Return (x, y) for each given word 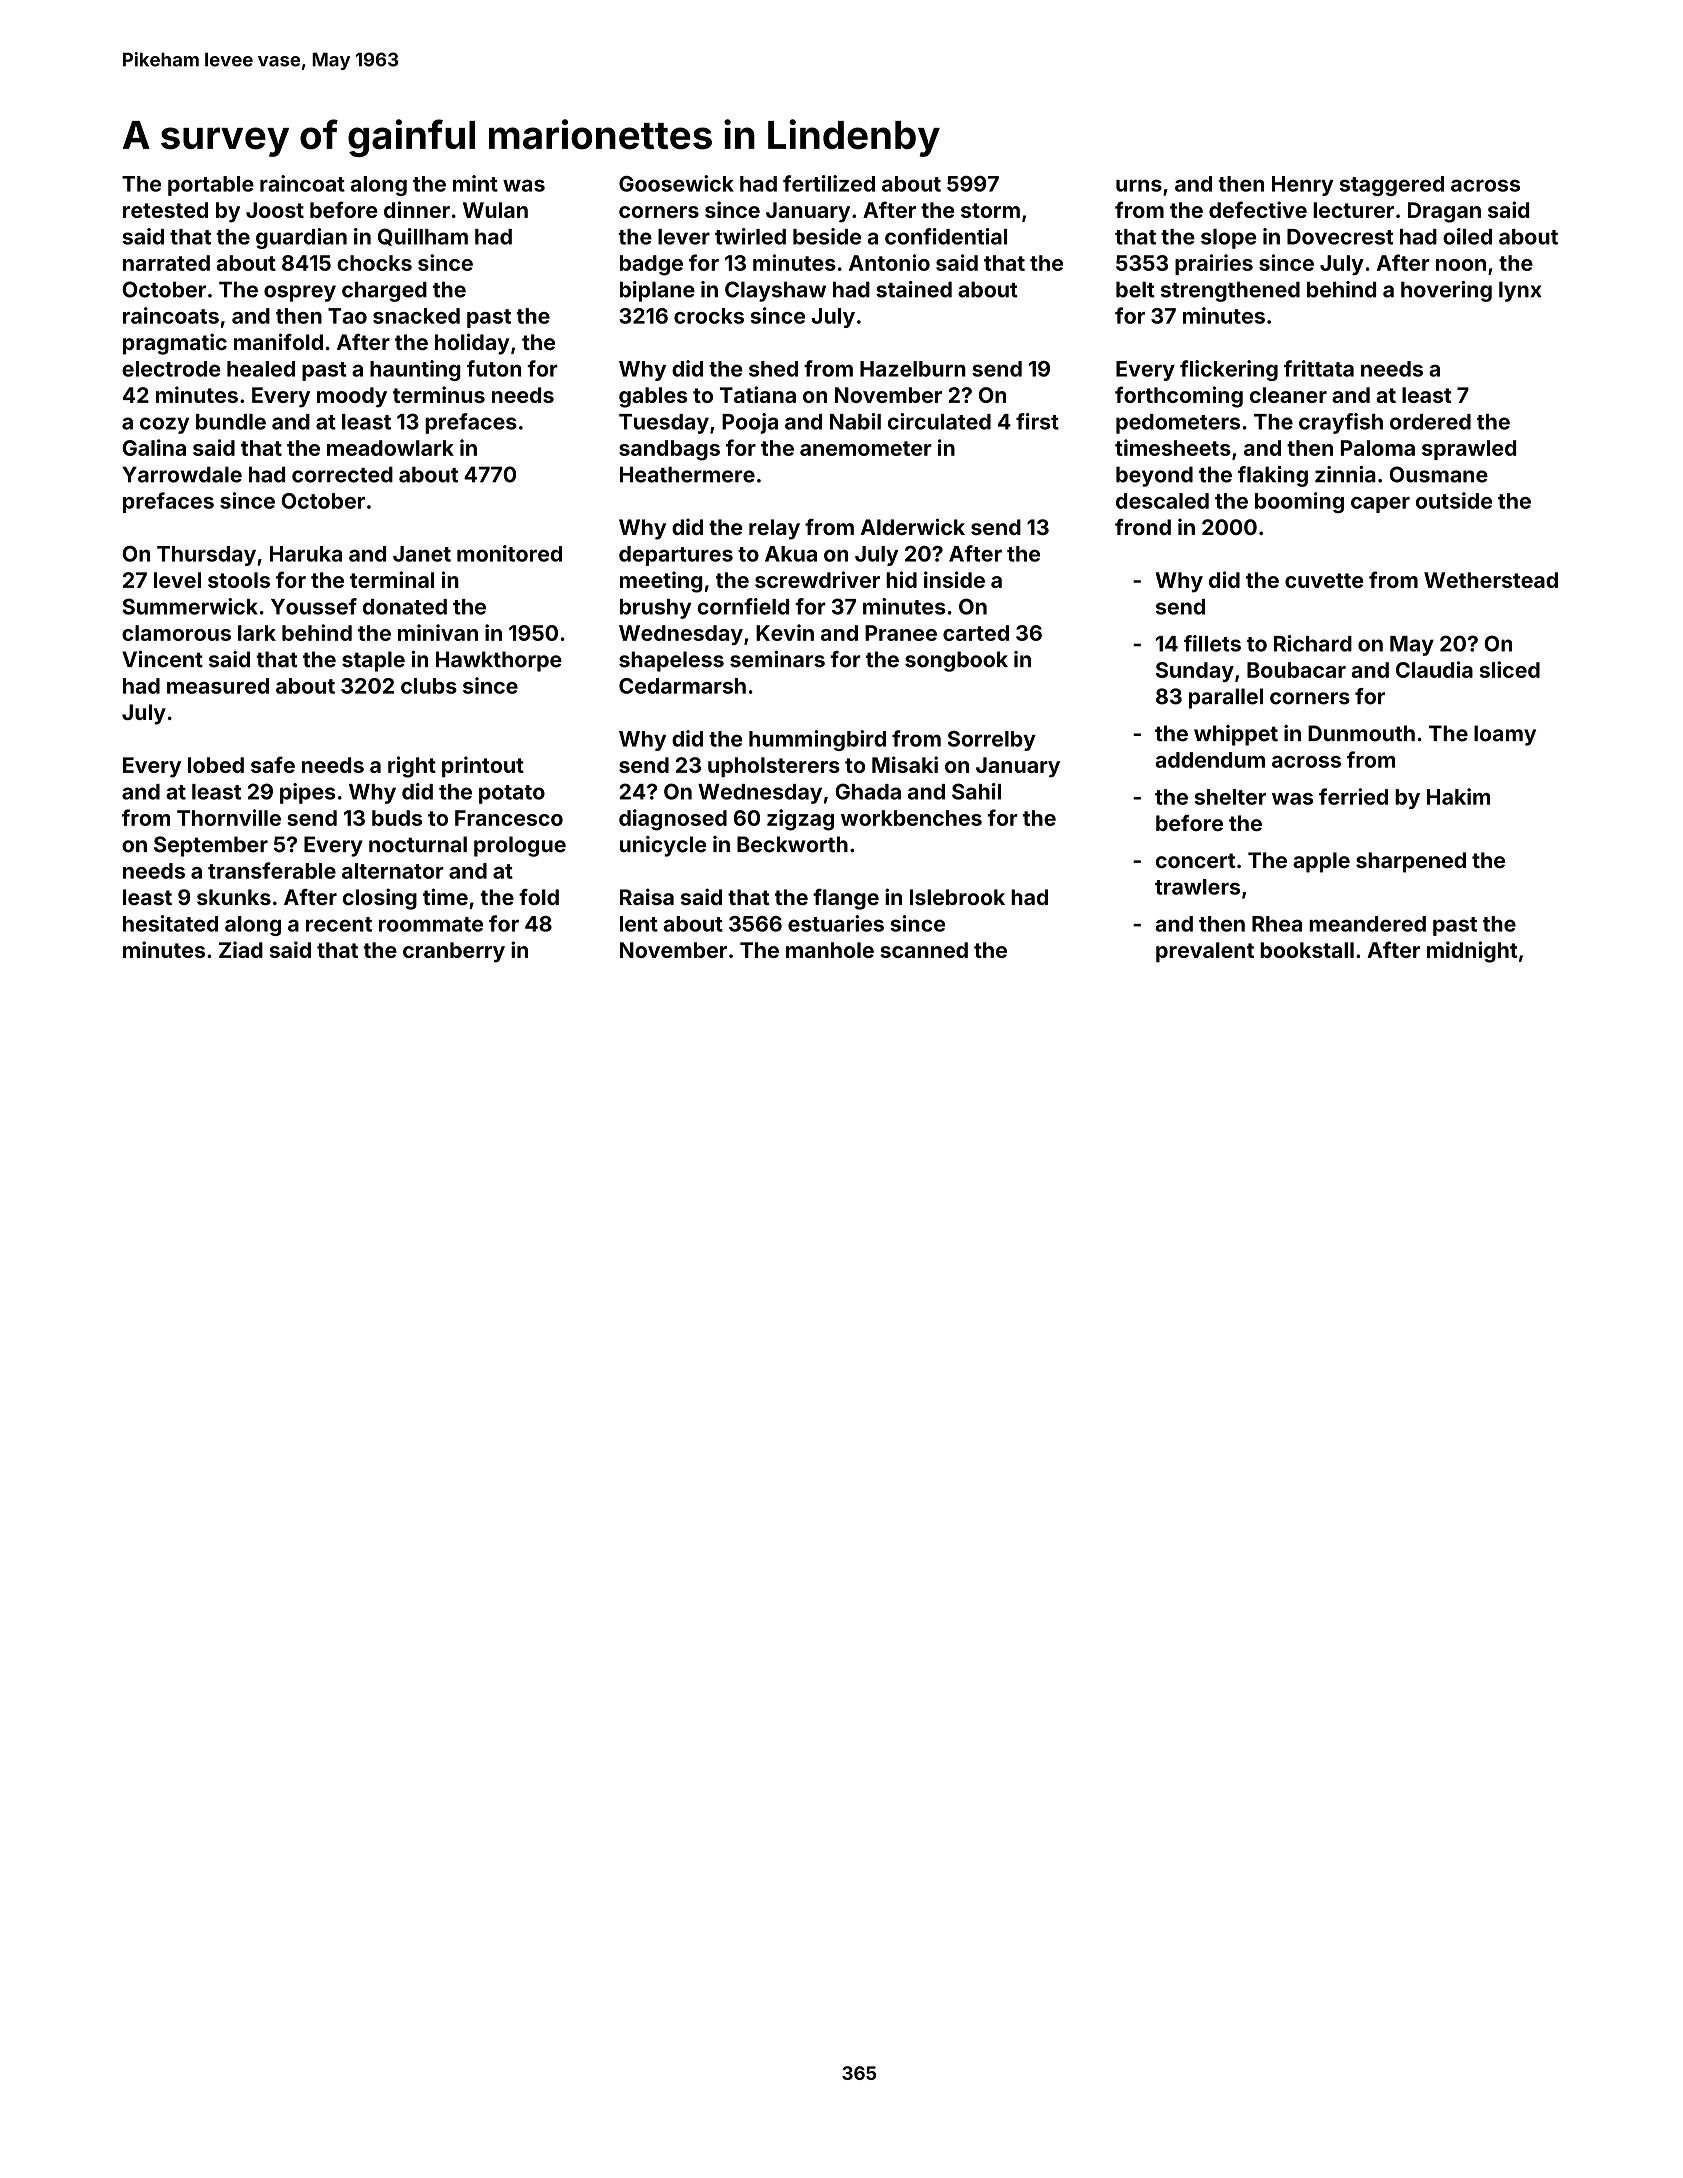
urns (1139, 185)
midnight (1472, 952)
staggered (1392, 186)
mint (475, 183)
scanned (924, 950)
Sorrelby (992, 741)
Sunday (1195, 672)
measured (218, 686)
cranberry (454, 952)
